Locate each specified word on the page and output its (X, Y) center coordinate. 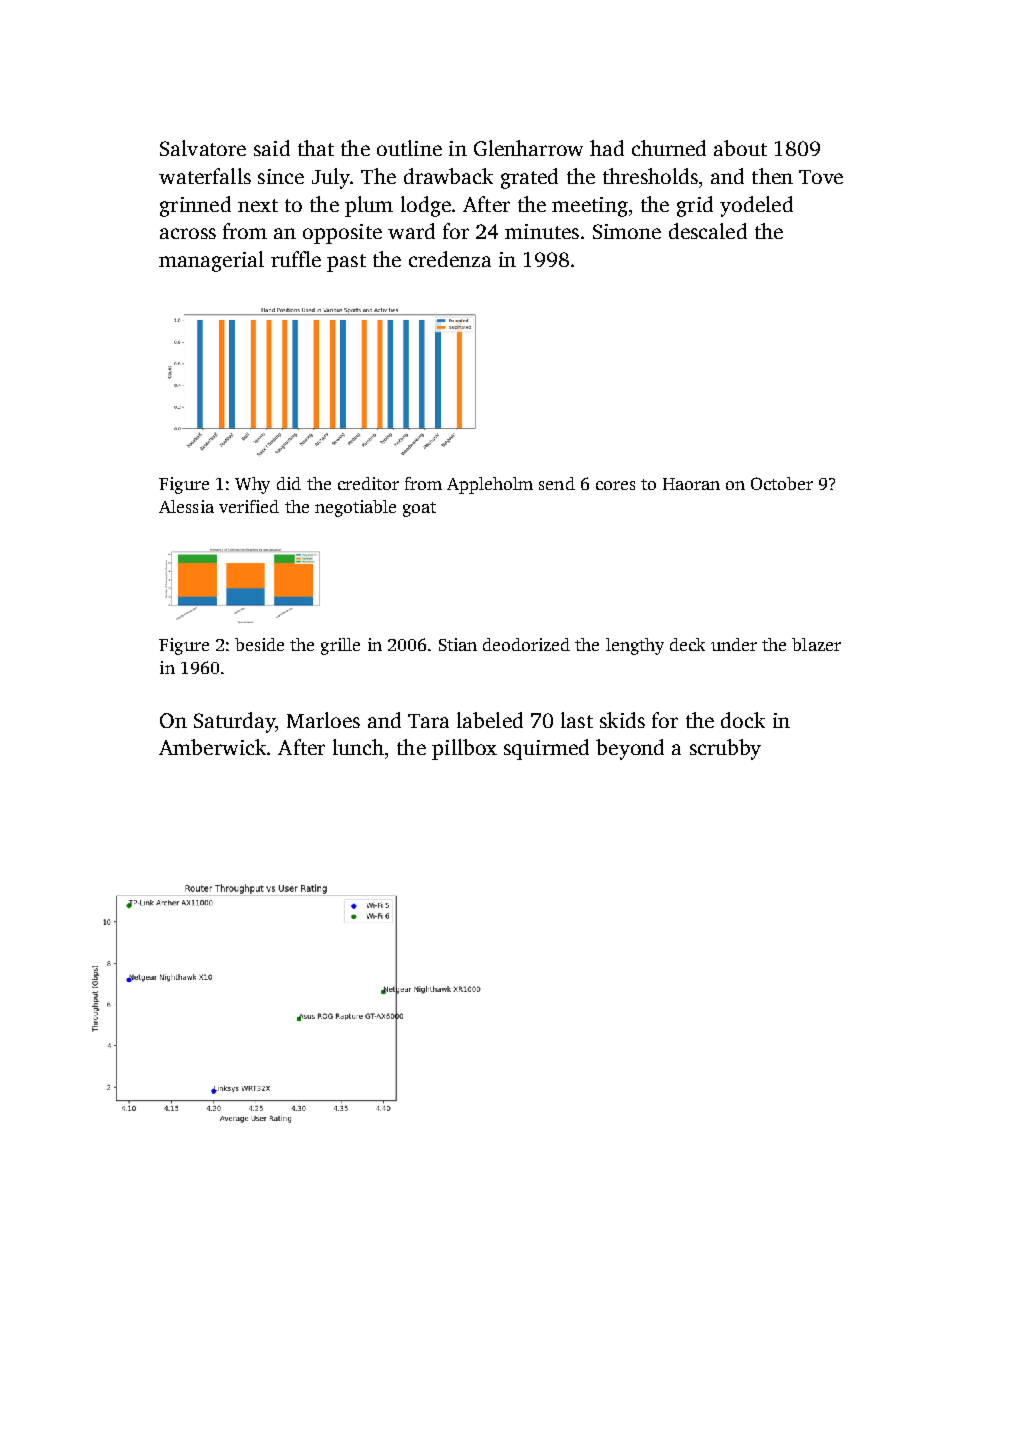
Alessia (186, 506)
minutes (542, 231)
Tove (821, 177)
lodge (426, 206)
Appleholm (490, 485)
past (346, 263)
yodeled (756, 206)
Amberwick (212, 747)
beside (259, 644)
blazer (816, 644)
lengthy (635, 646)
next (258, 205)
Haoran (691, 484)
